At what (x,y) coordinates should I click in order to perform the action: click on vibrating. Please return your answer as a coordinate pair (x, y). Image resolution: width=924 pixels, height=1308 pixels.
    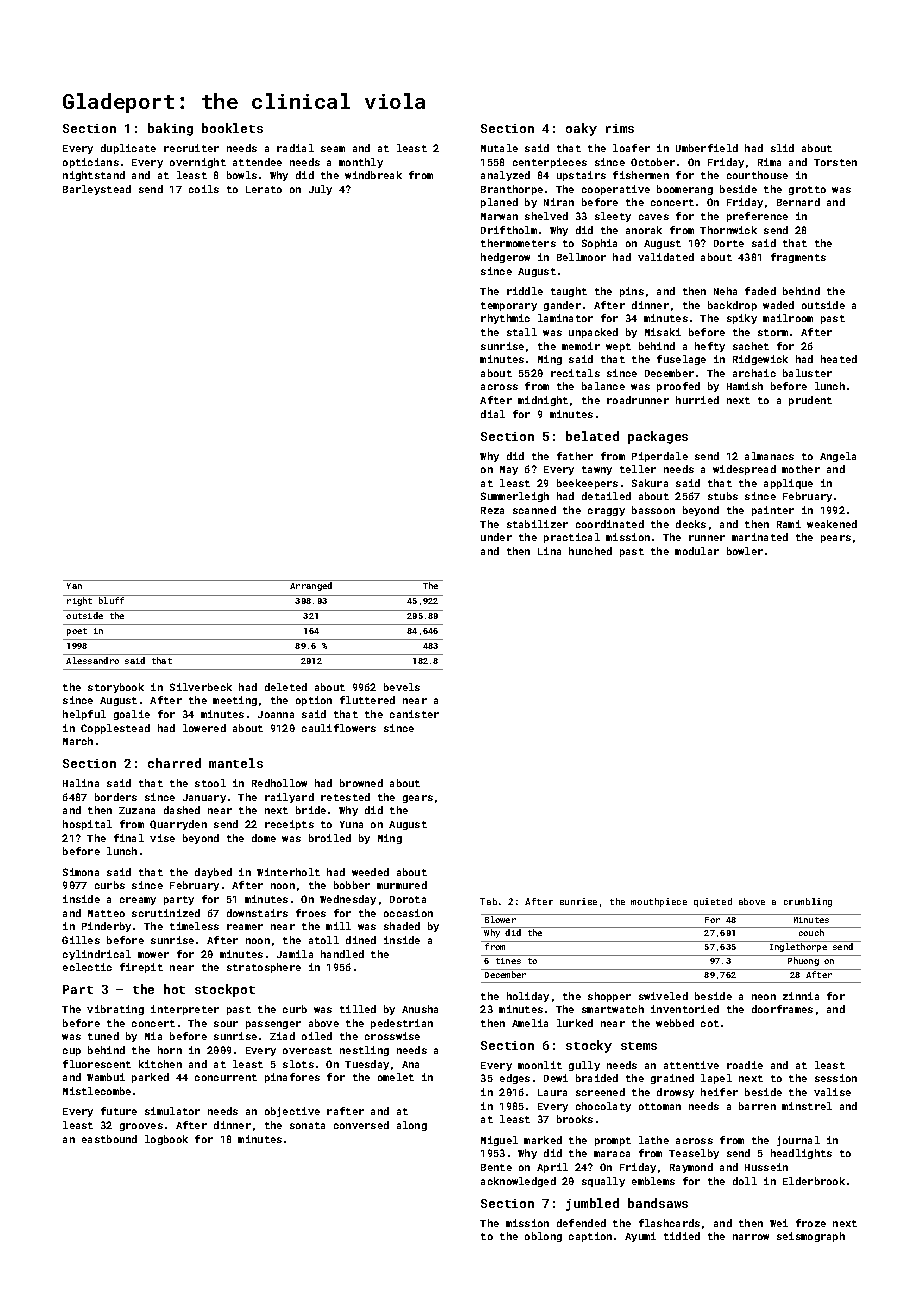
    Looking at the image, I should click on (115, 1010).
